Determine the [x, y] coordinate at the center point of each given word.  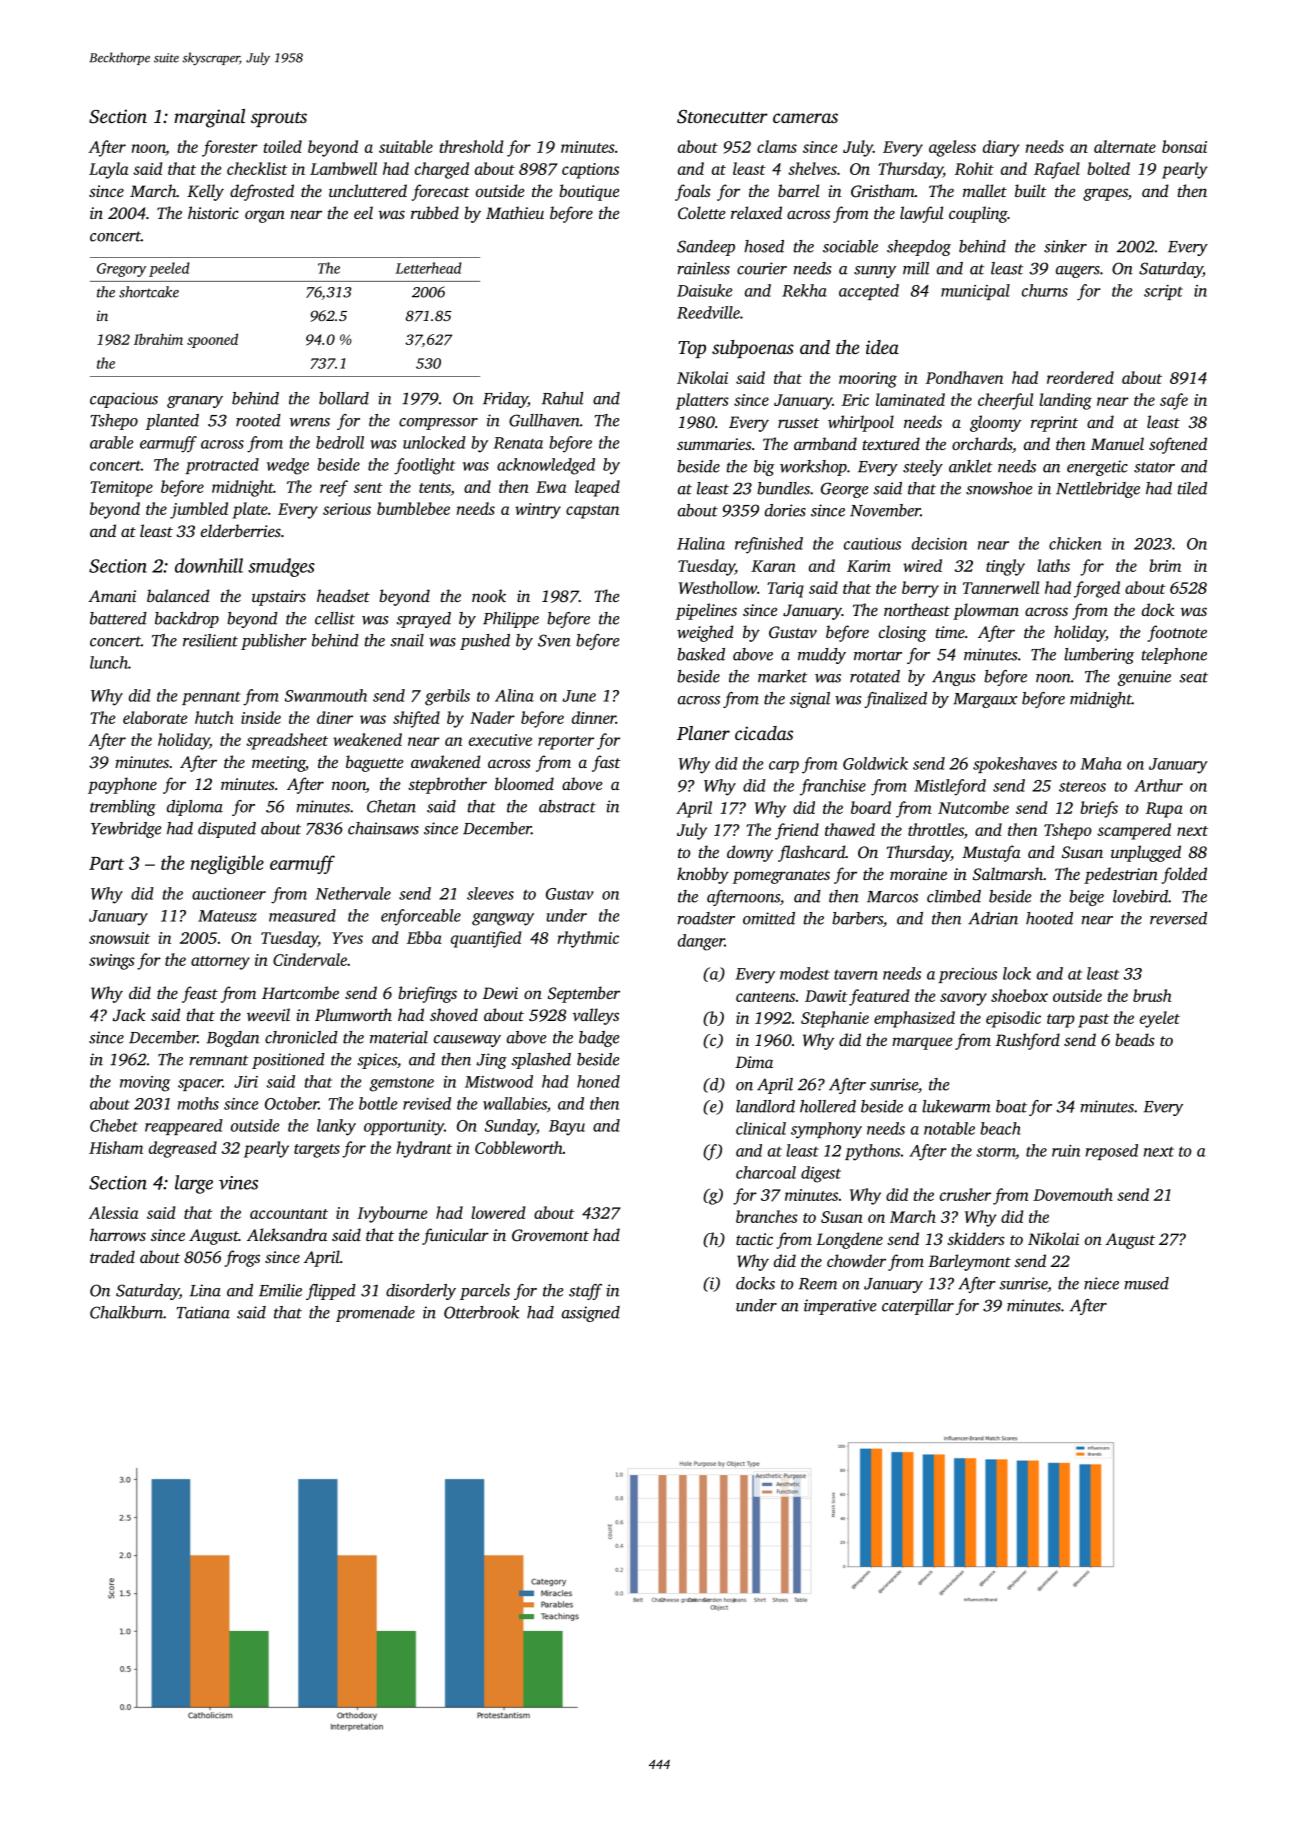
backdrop [187, 620]
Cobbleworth [519, 1147]
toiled [283, 146]
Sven [554, 640]
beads [1135, 1039]
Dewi [500, 993]
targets [317, 1151]
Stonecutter [722, 117]
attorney [220, 963]
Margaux [985, 700]
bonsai [1184, 146]
